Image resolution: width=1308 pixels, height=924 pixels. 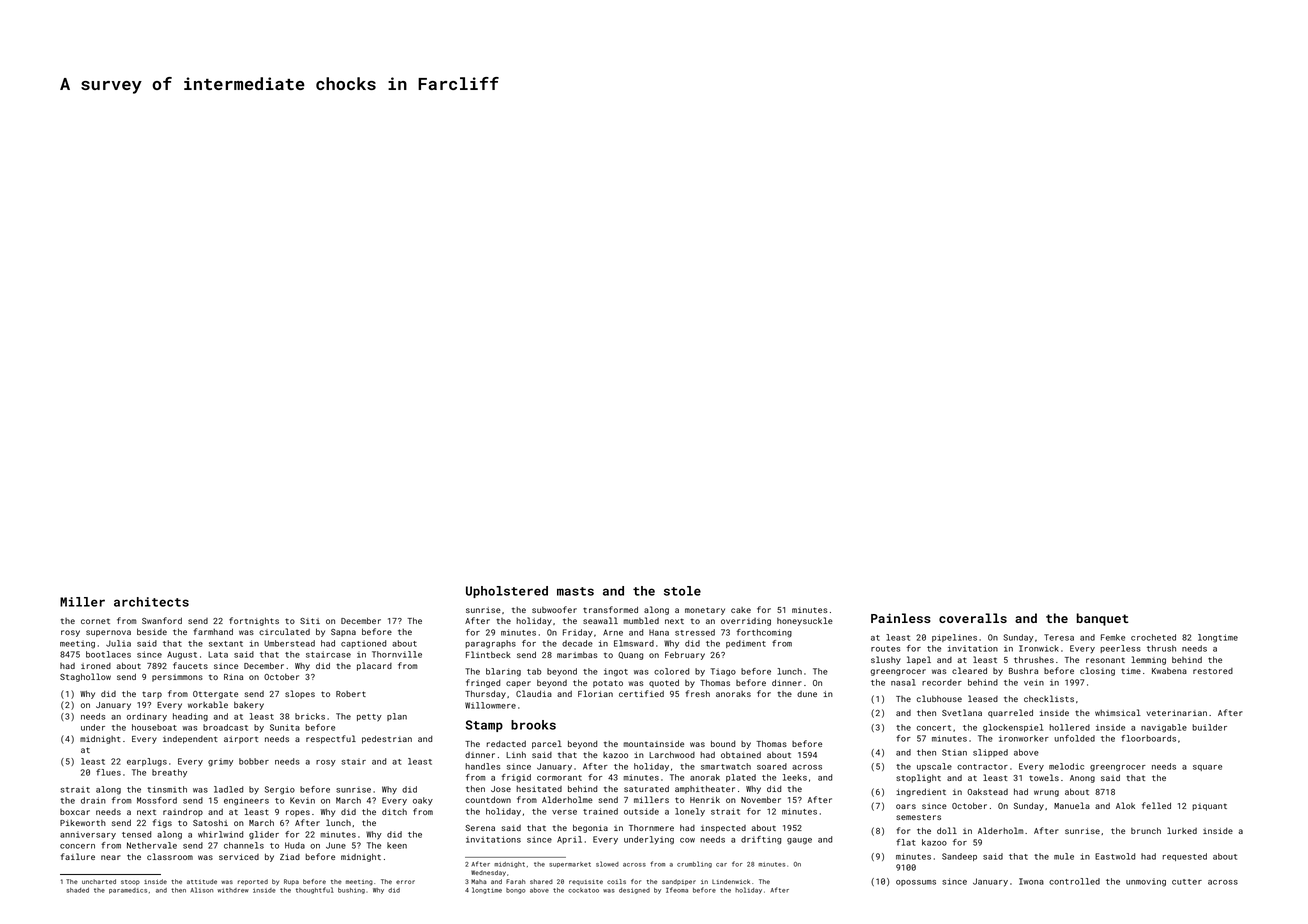 What do you see at coordinates (1024, 738) in the image?
I see `ironworker` at bounding box center [1024, 738].
